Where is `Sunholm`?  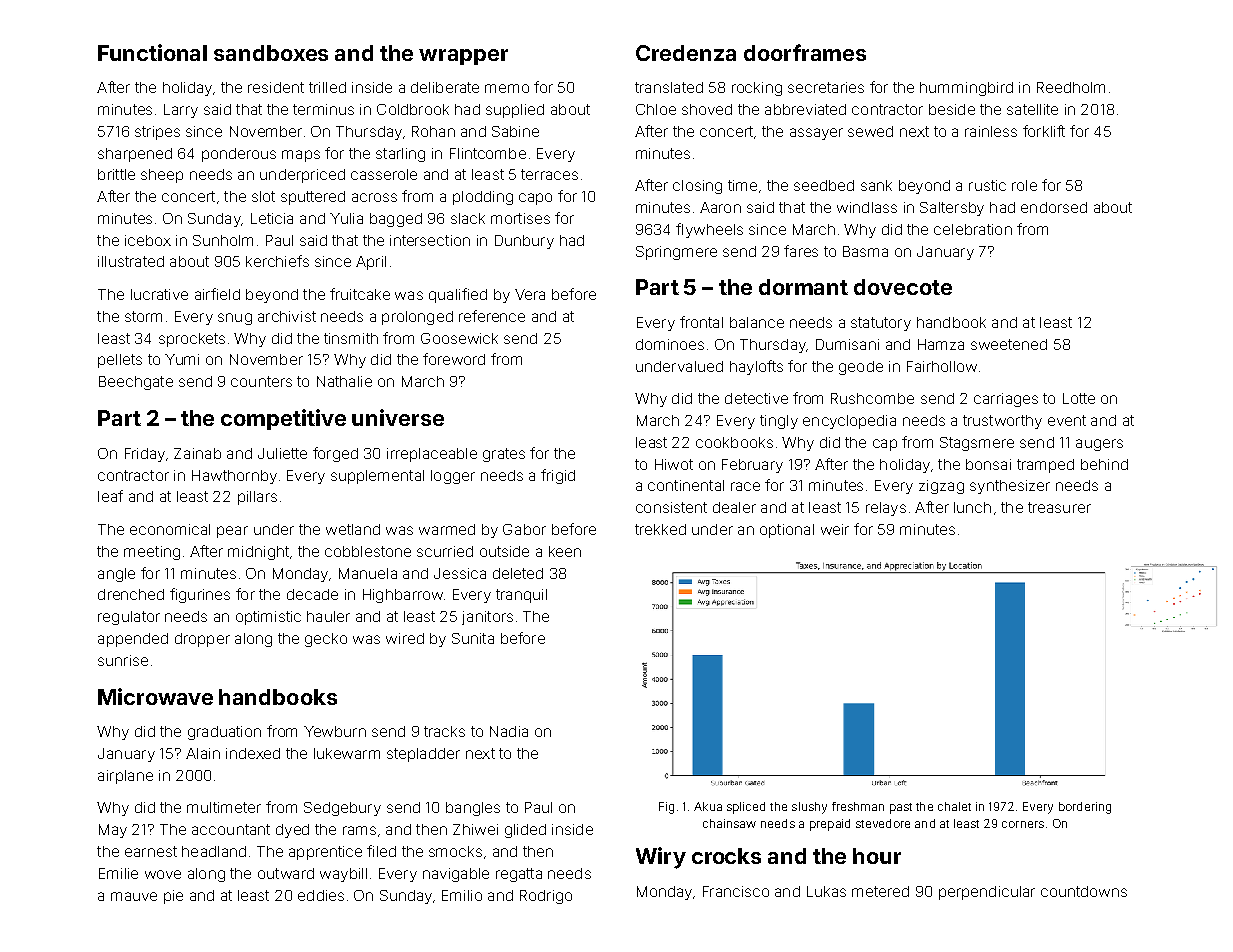 Sunholm is located at coordinates (223, 240).
